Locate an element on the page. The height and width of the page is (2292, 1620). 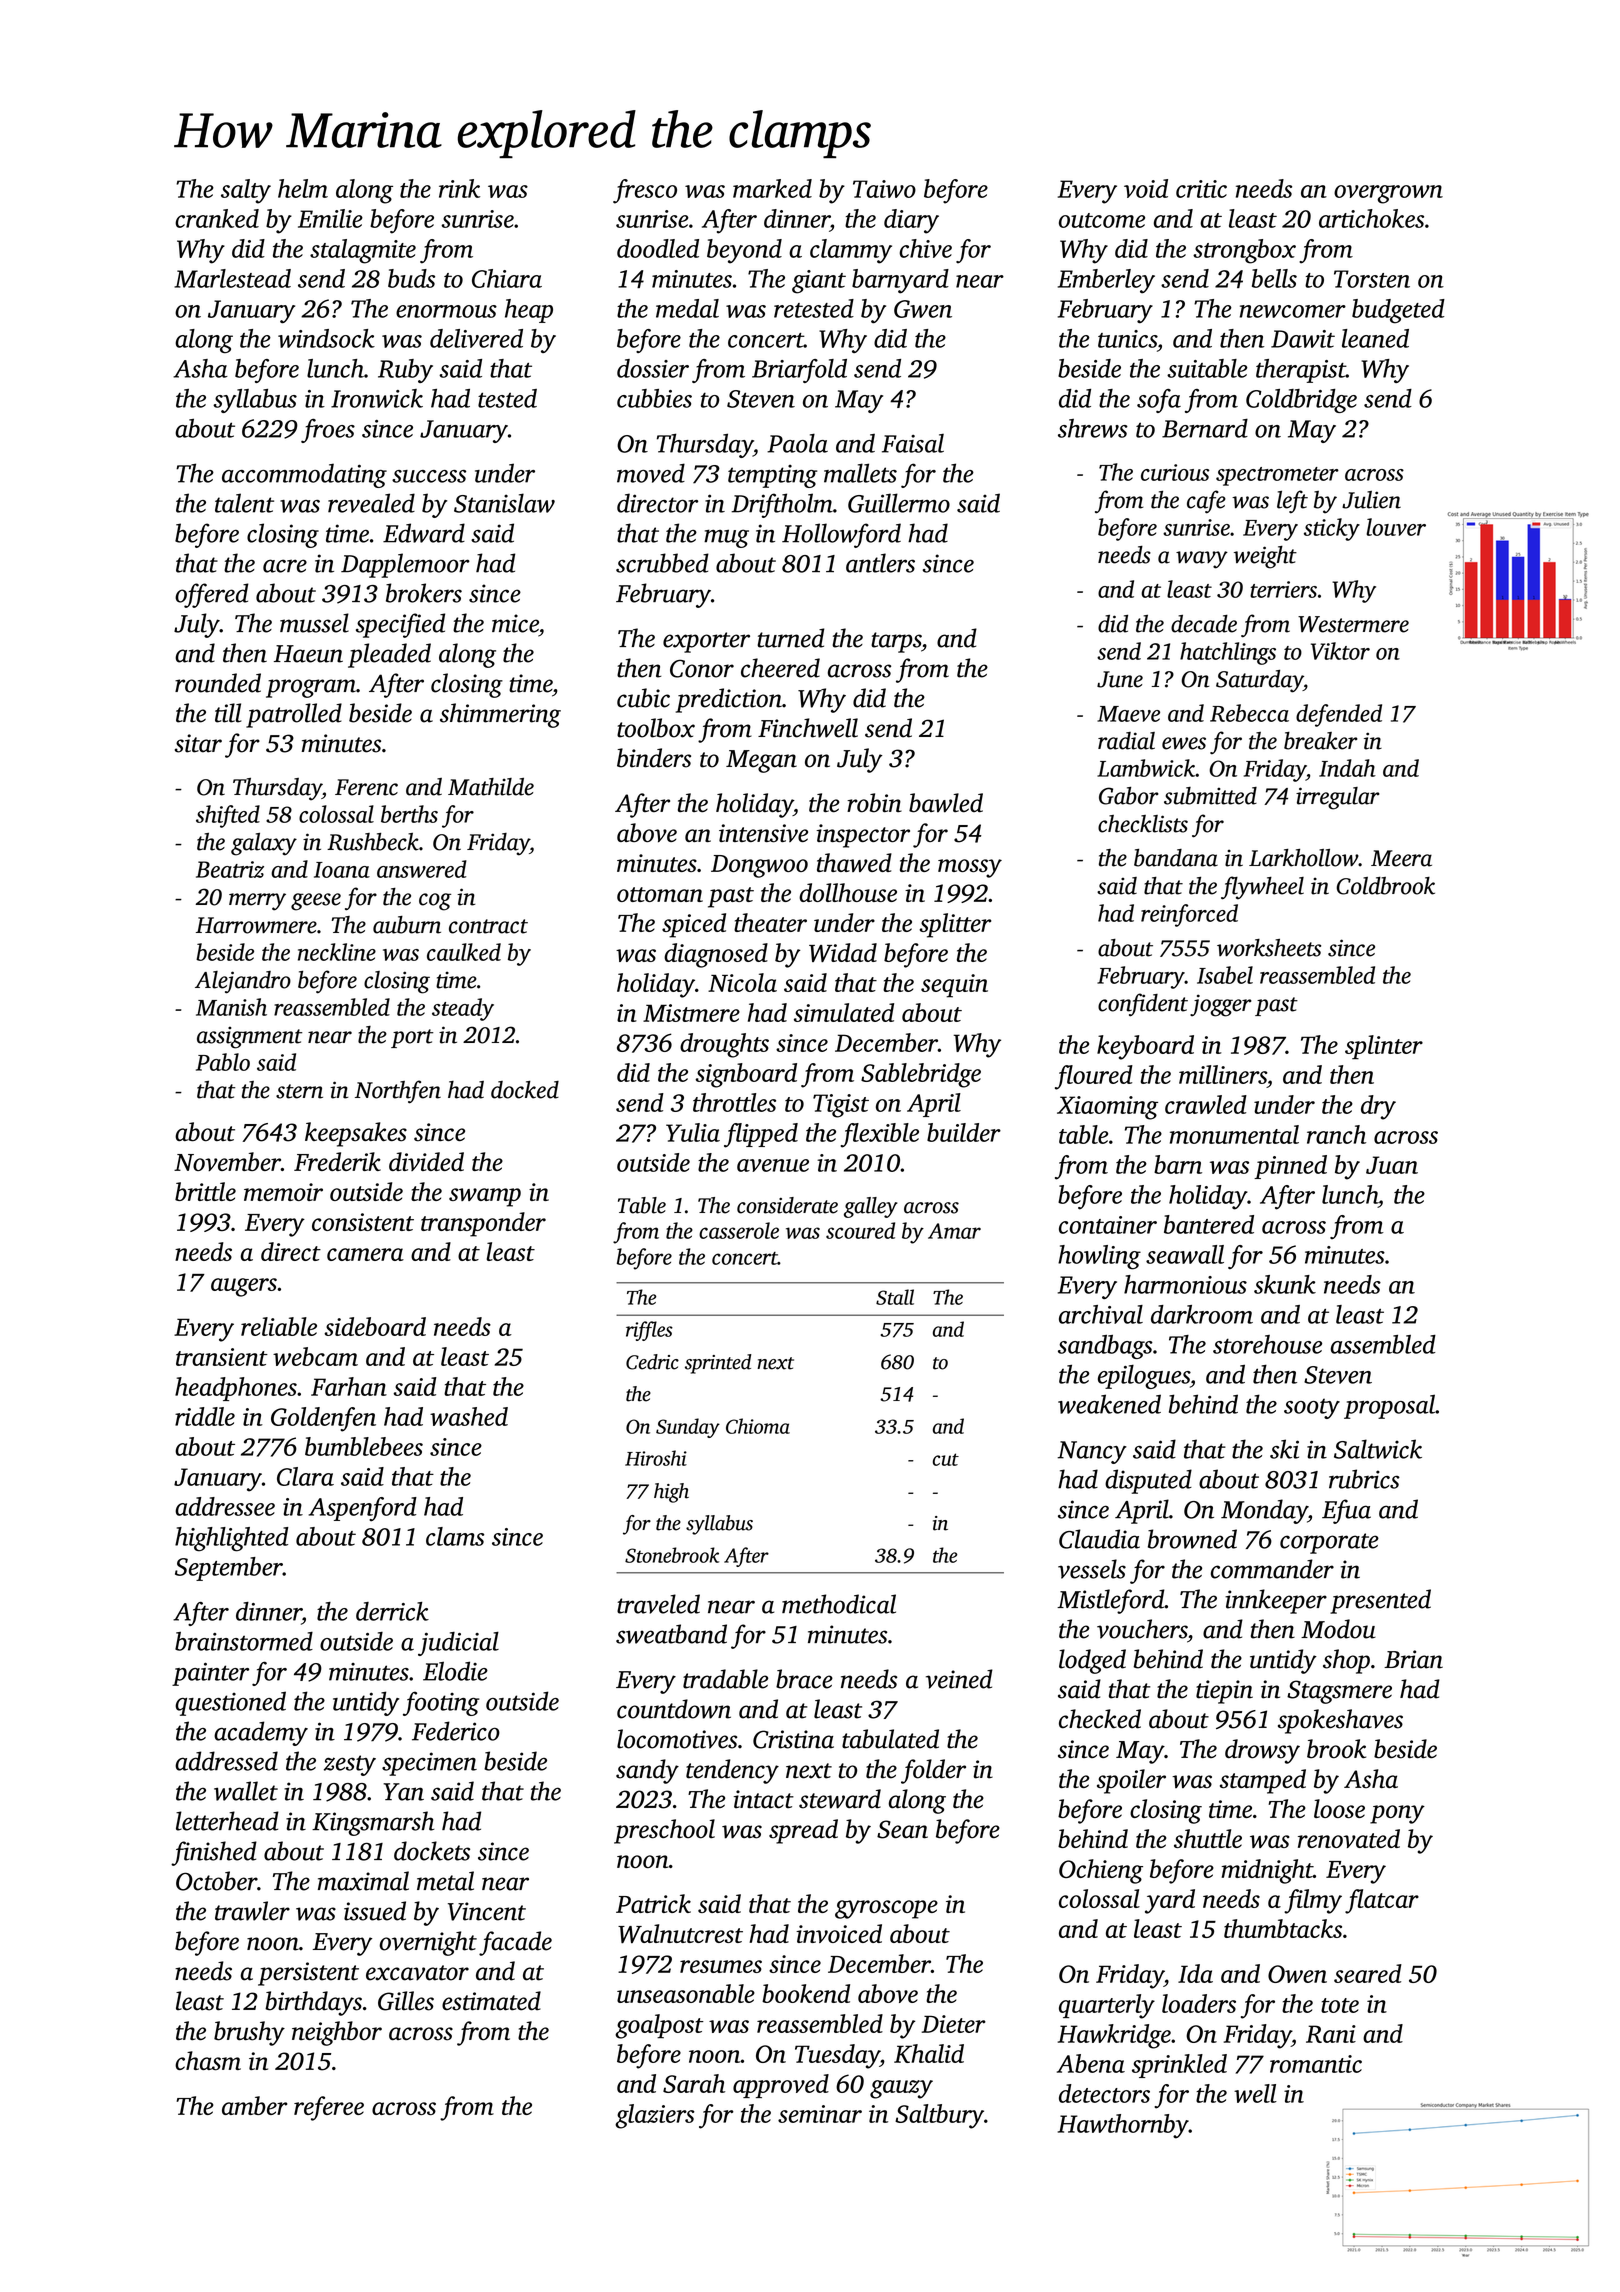
acre is located at coordinates (285, 566).
